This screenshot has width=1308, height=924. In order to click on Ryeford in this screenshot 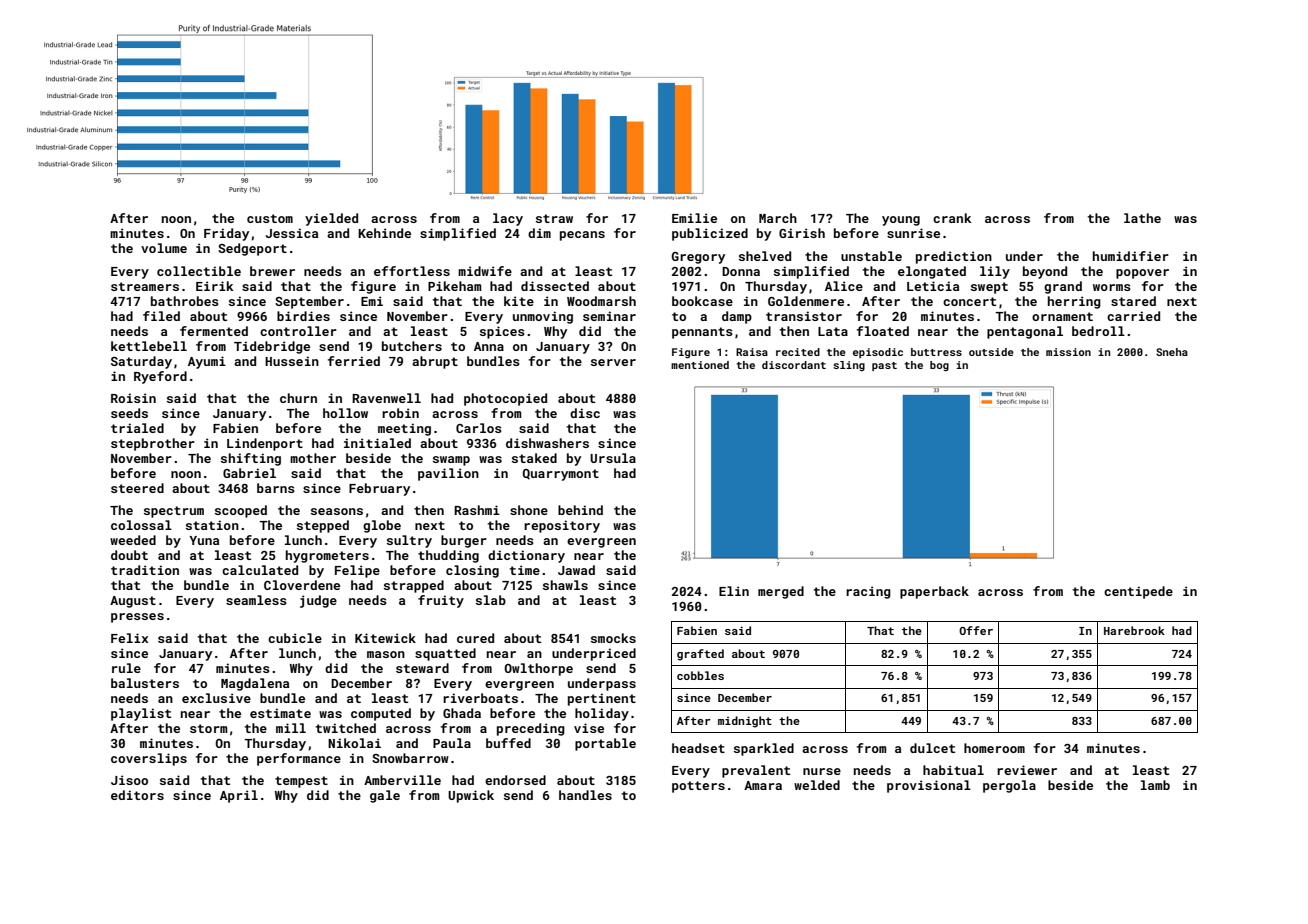, I will do `click(160, 377)`.
